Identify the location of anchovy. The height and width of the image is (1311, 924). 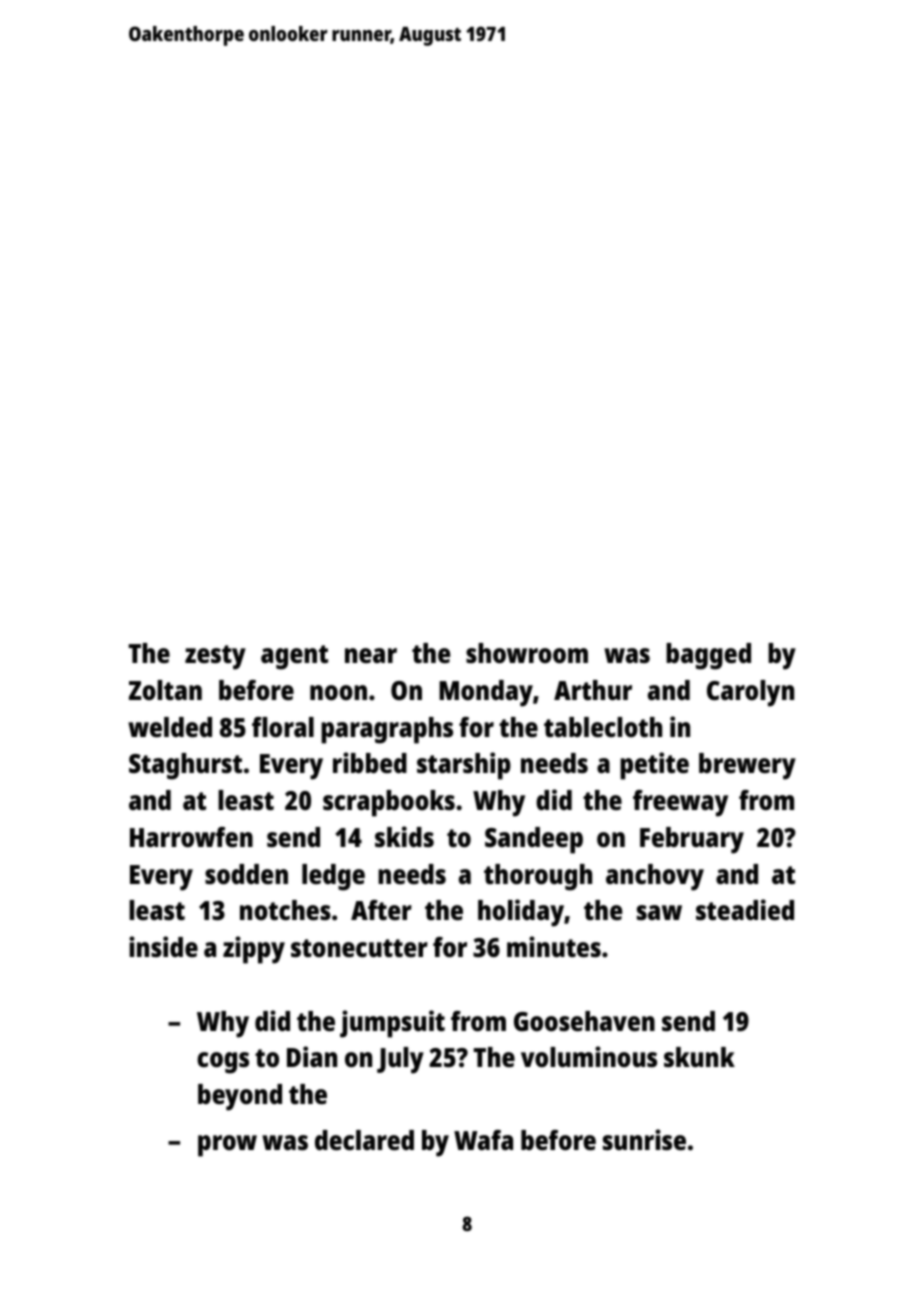
(655, 877).
